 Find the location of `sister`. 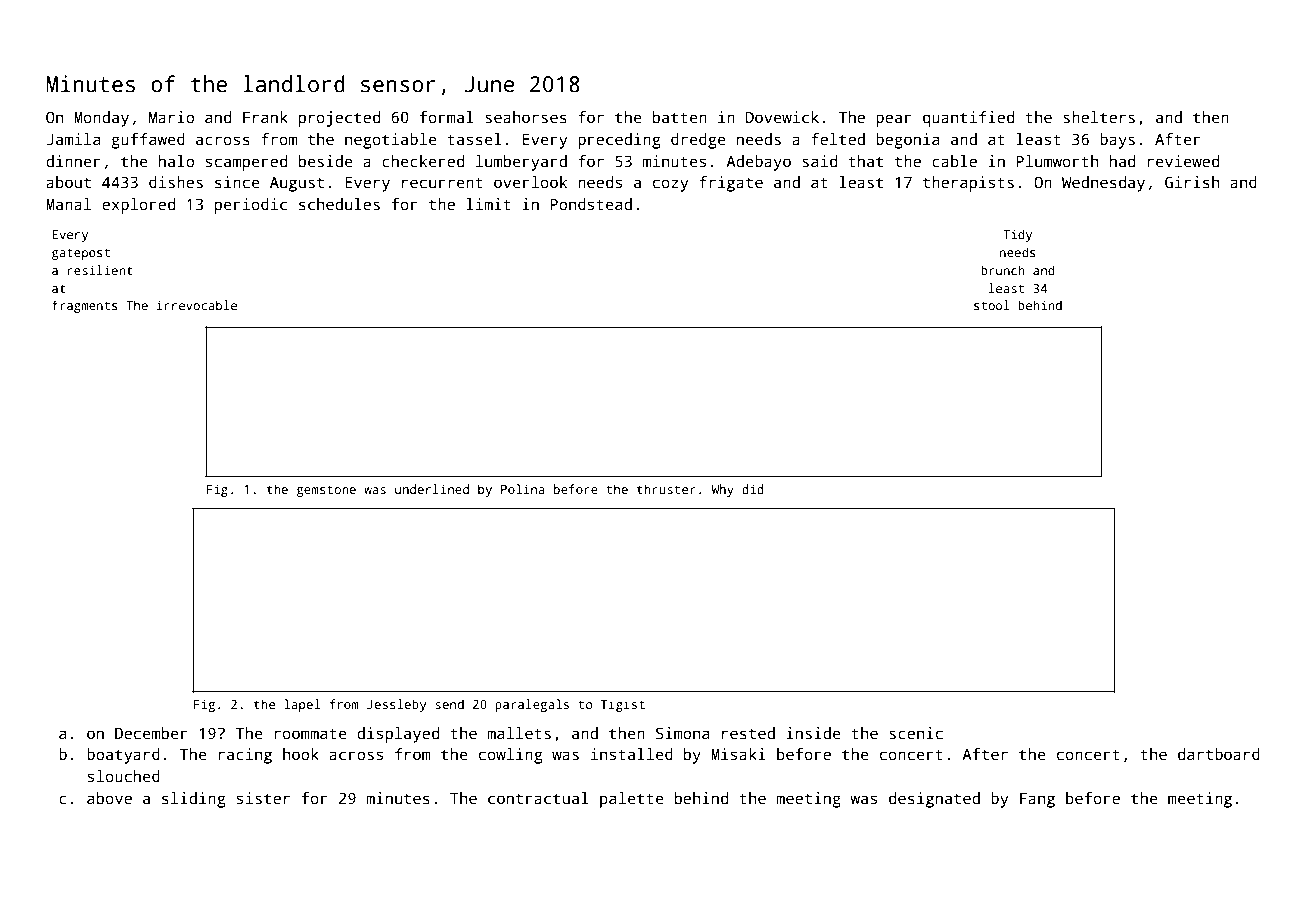

sister is located at coordinates (263, 798).
